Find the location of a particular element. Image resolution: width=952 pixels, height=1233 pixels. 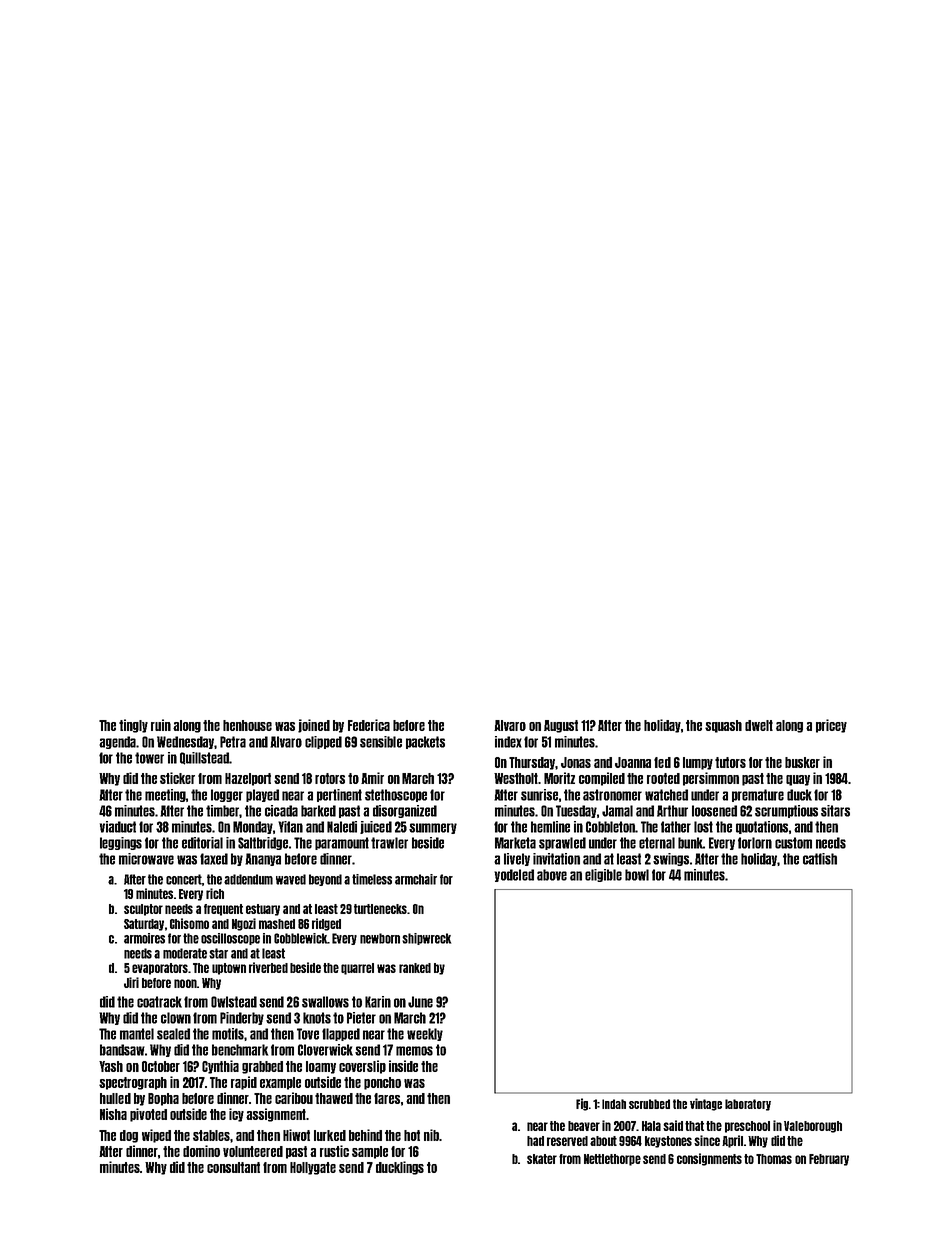

ruin is located at coordinates (161, 725).
